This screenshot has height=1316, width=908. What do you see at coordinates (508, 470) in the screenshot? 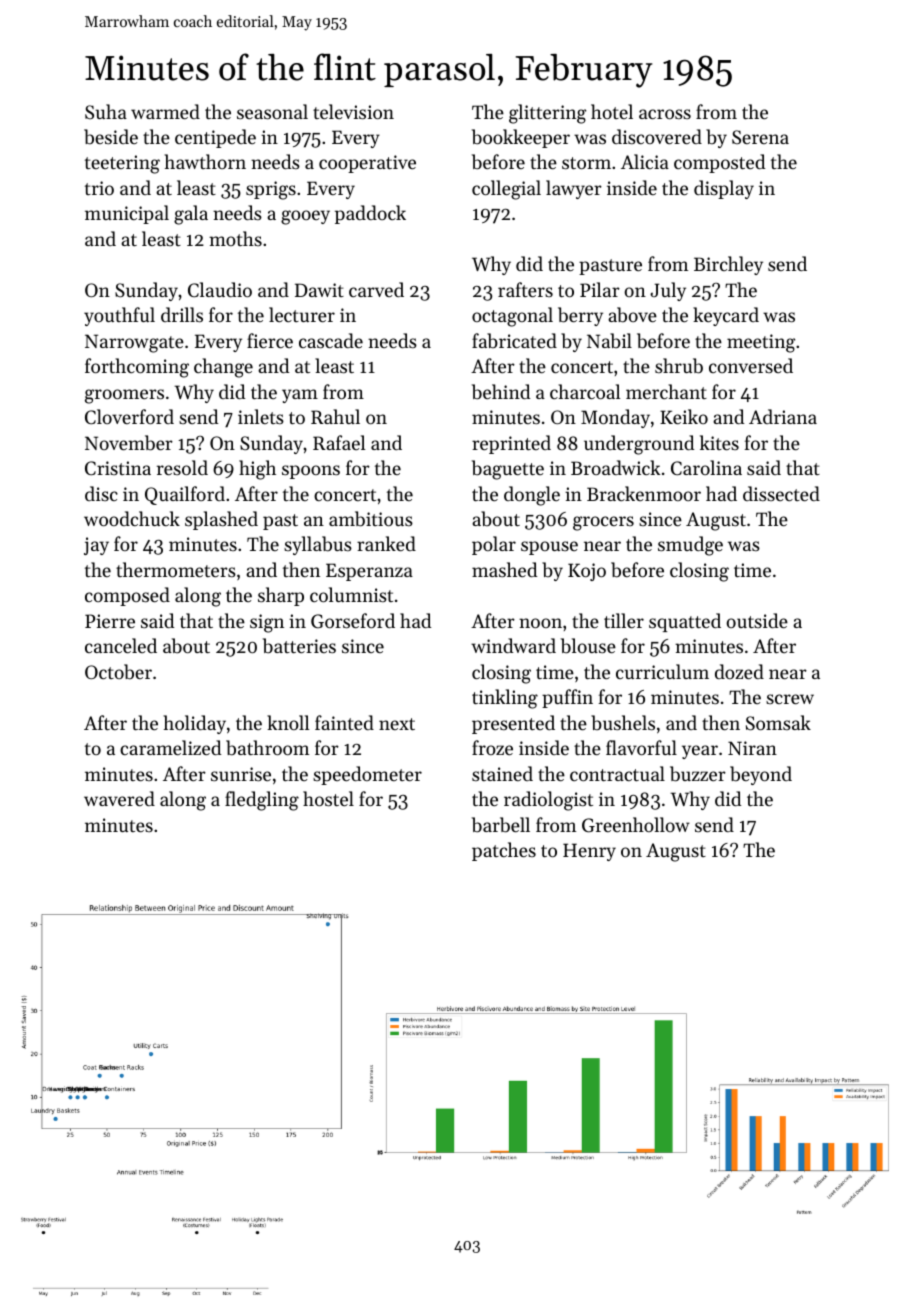
I see `baguette` at bounding box center [508, 470].
